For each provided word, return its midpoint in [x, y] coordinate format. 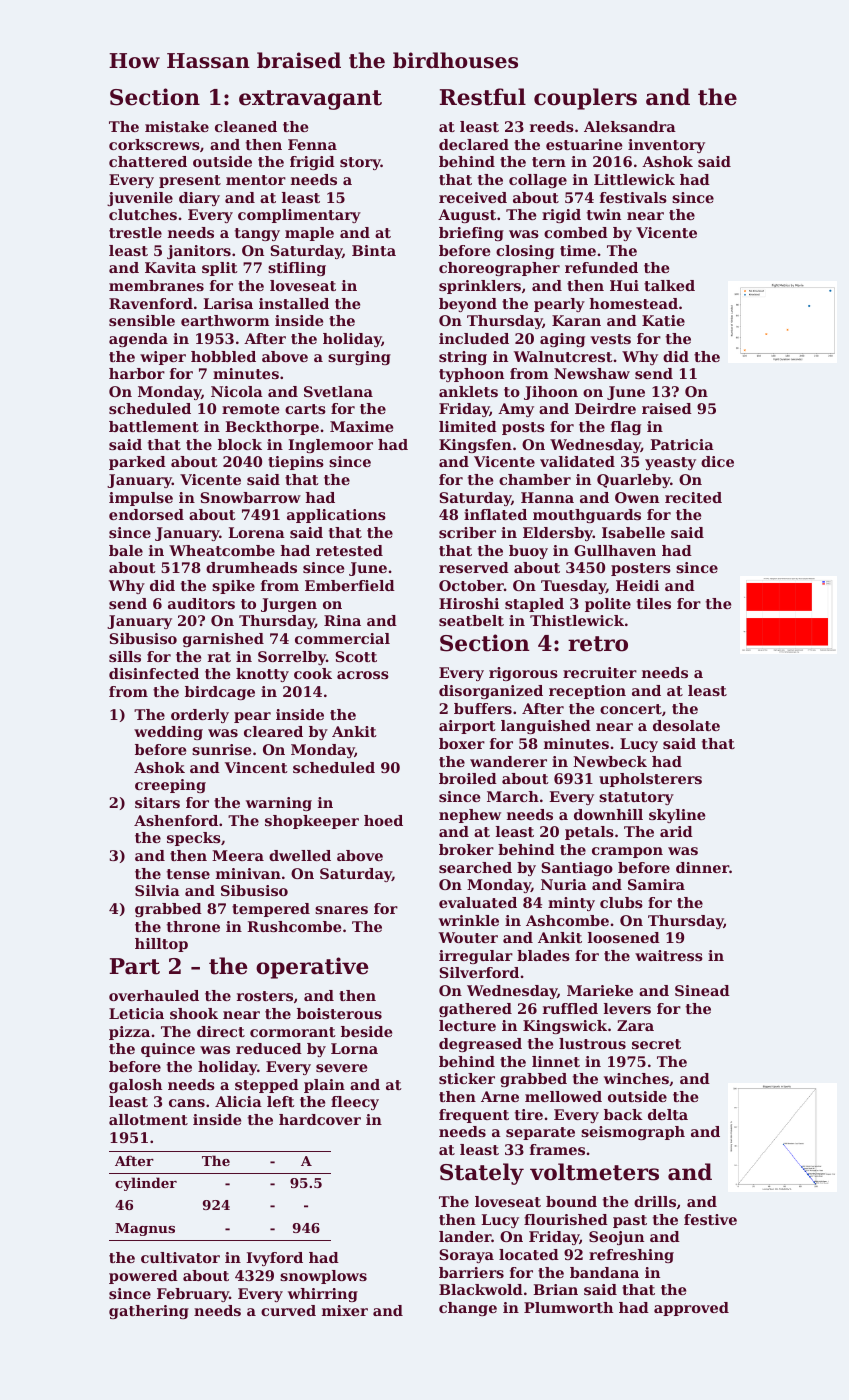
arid [676, 831]
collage [538, 181]
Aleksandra [630, 126]
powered [143, 1277]
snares [341, 910]
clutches [143, 214]
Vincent [256, 767]
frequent [474, 1116]
